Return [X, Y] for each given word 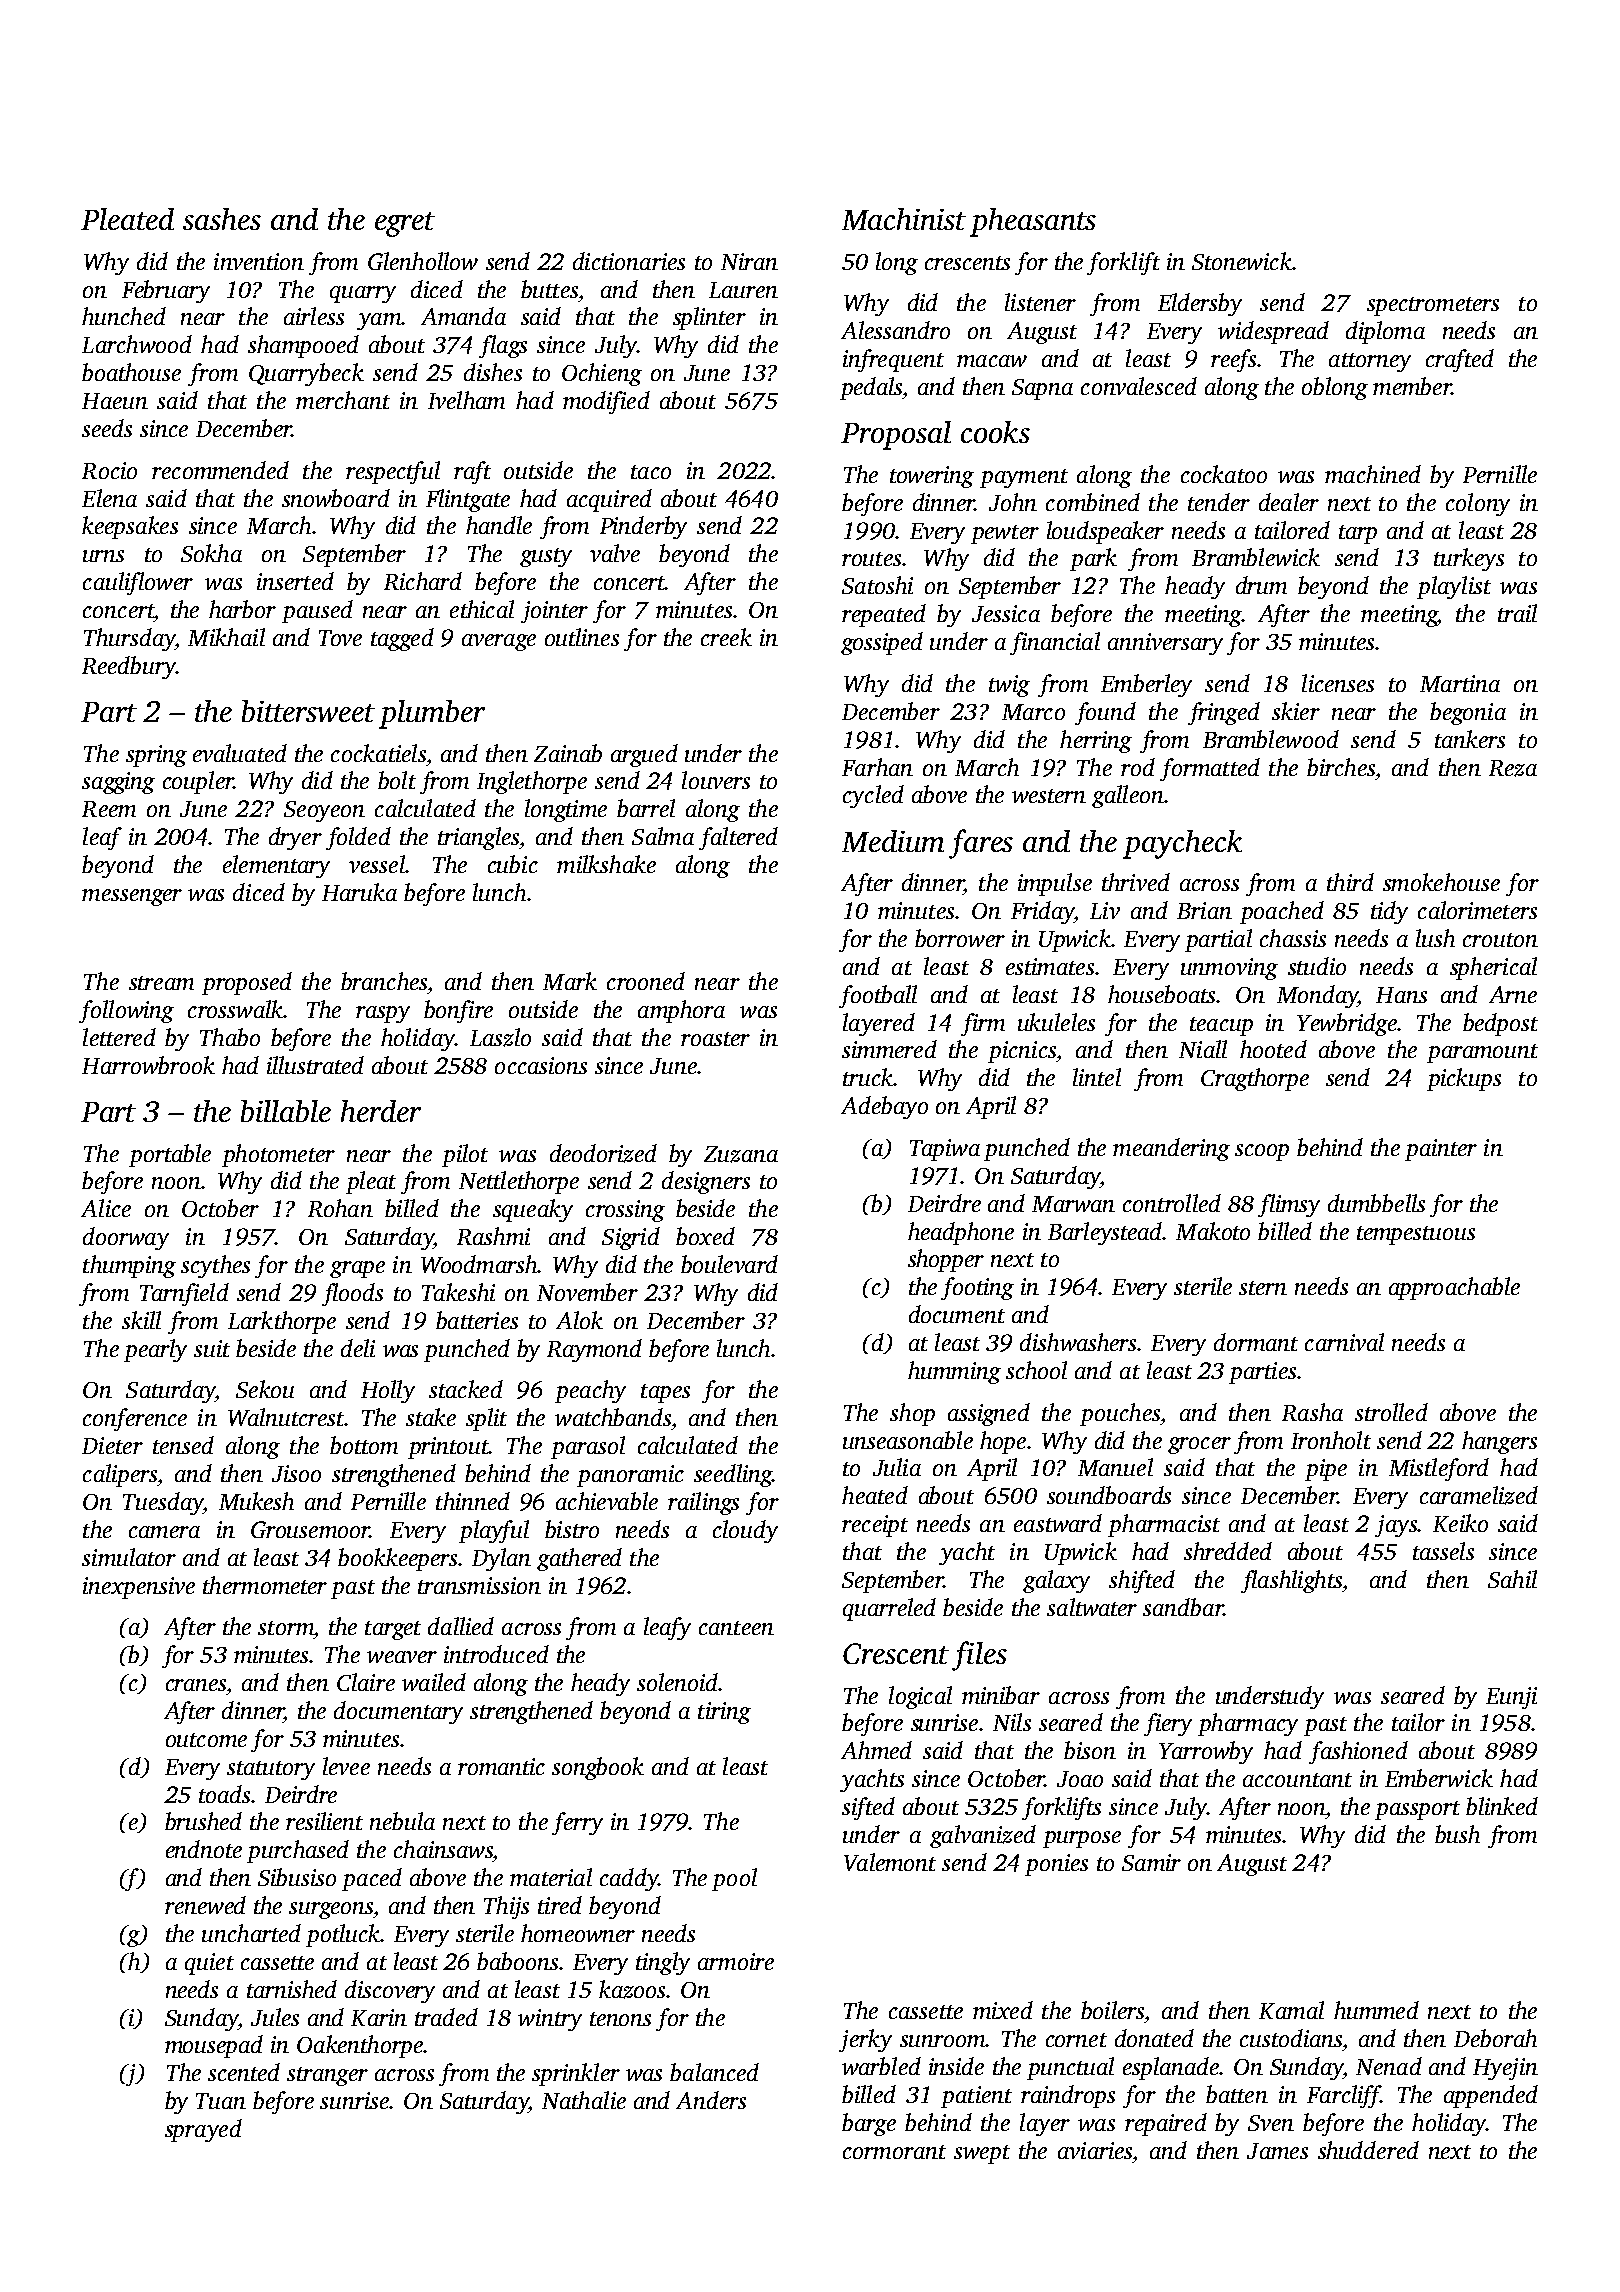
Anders [711, 2100]
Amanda [463, 316]
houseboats [1161, 994]
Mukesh [256, 1501]
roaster [715, 1039]
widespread [1273, 332]
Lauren [743, 290]
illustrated [315, 1065]
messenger [132, 897]
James [1277, 2151]
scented [244, 2072]
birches [1341, 767]
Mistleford [1439, 1469]
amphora [681, 1011]
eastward [1058, 1523]
